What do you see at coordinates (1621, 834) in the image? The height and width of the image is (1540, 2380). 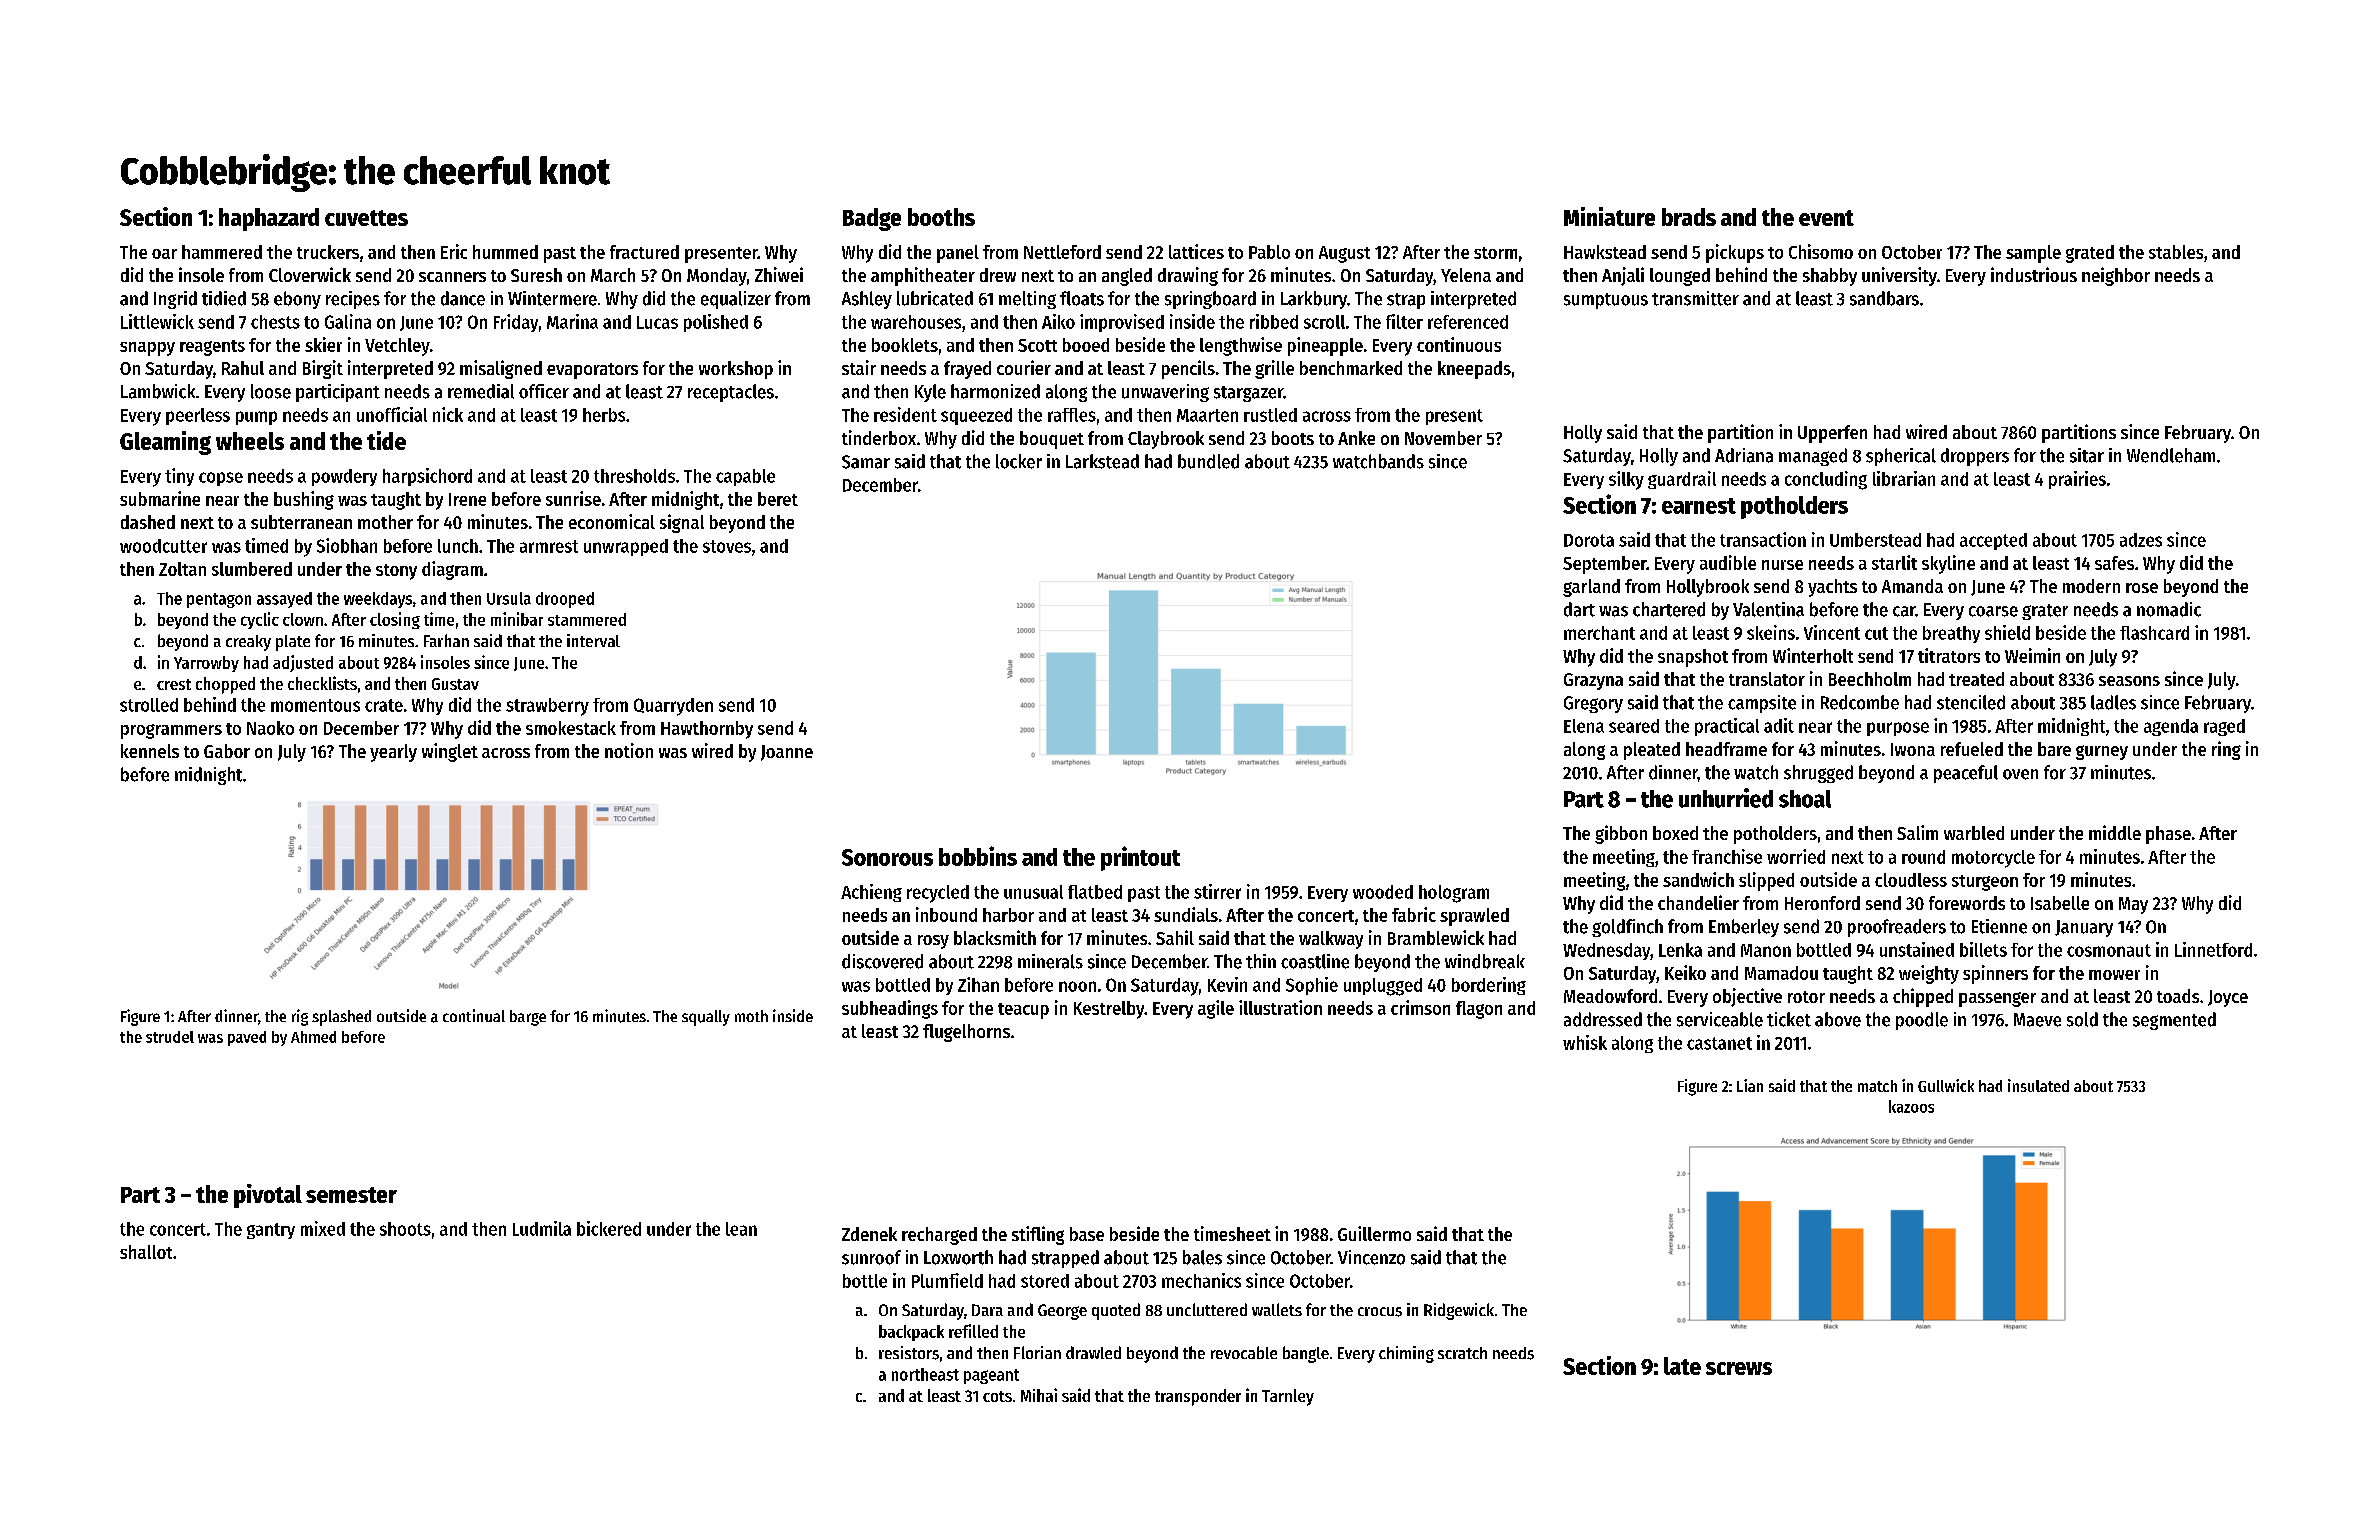 I see `gibbon` at bounding box center [1621, 834].
